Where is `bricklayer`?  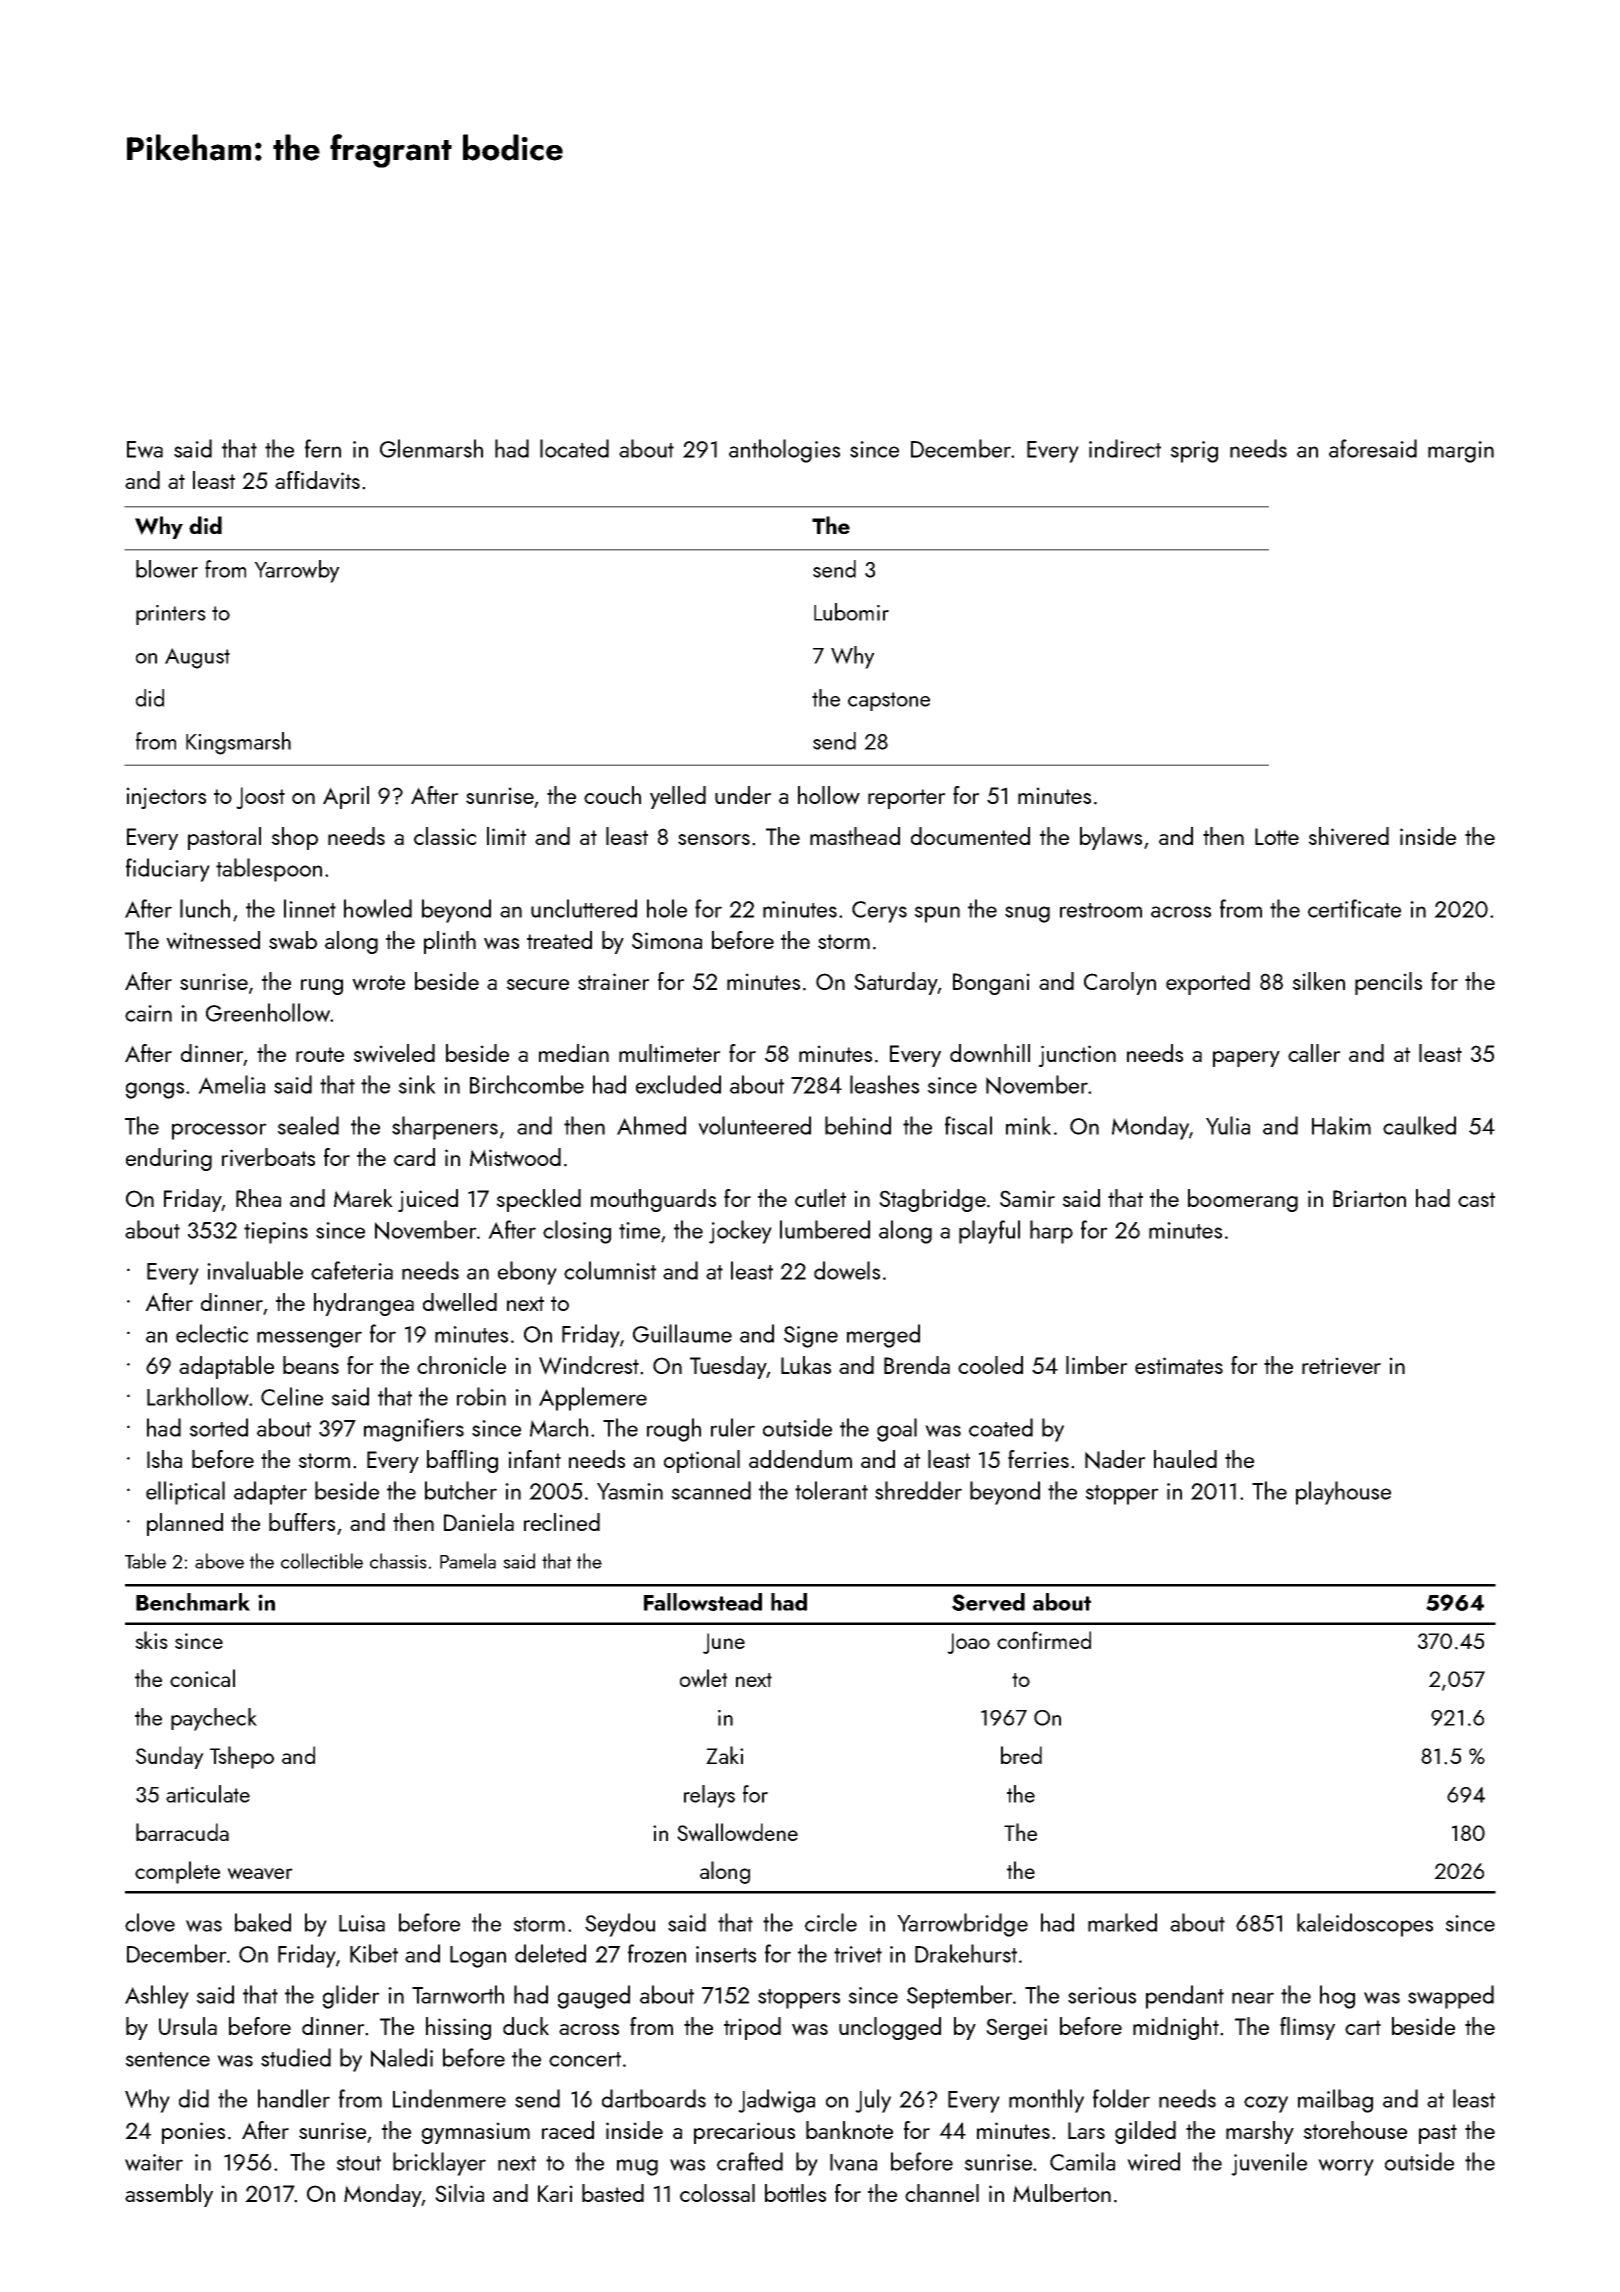 bricklayer is located at coordinates (439, 2164).
